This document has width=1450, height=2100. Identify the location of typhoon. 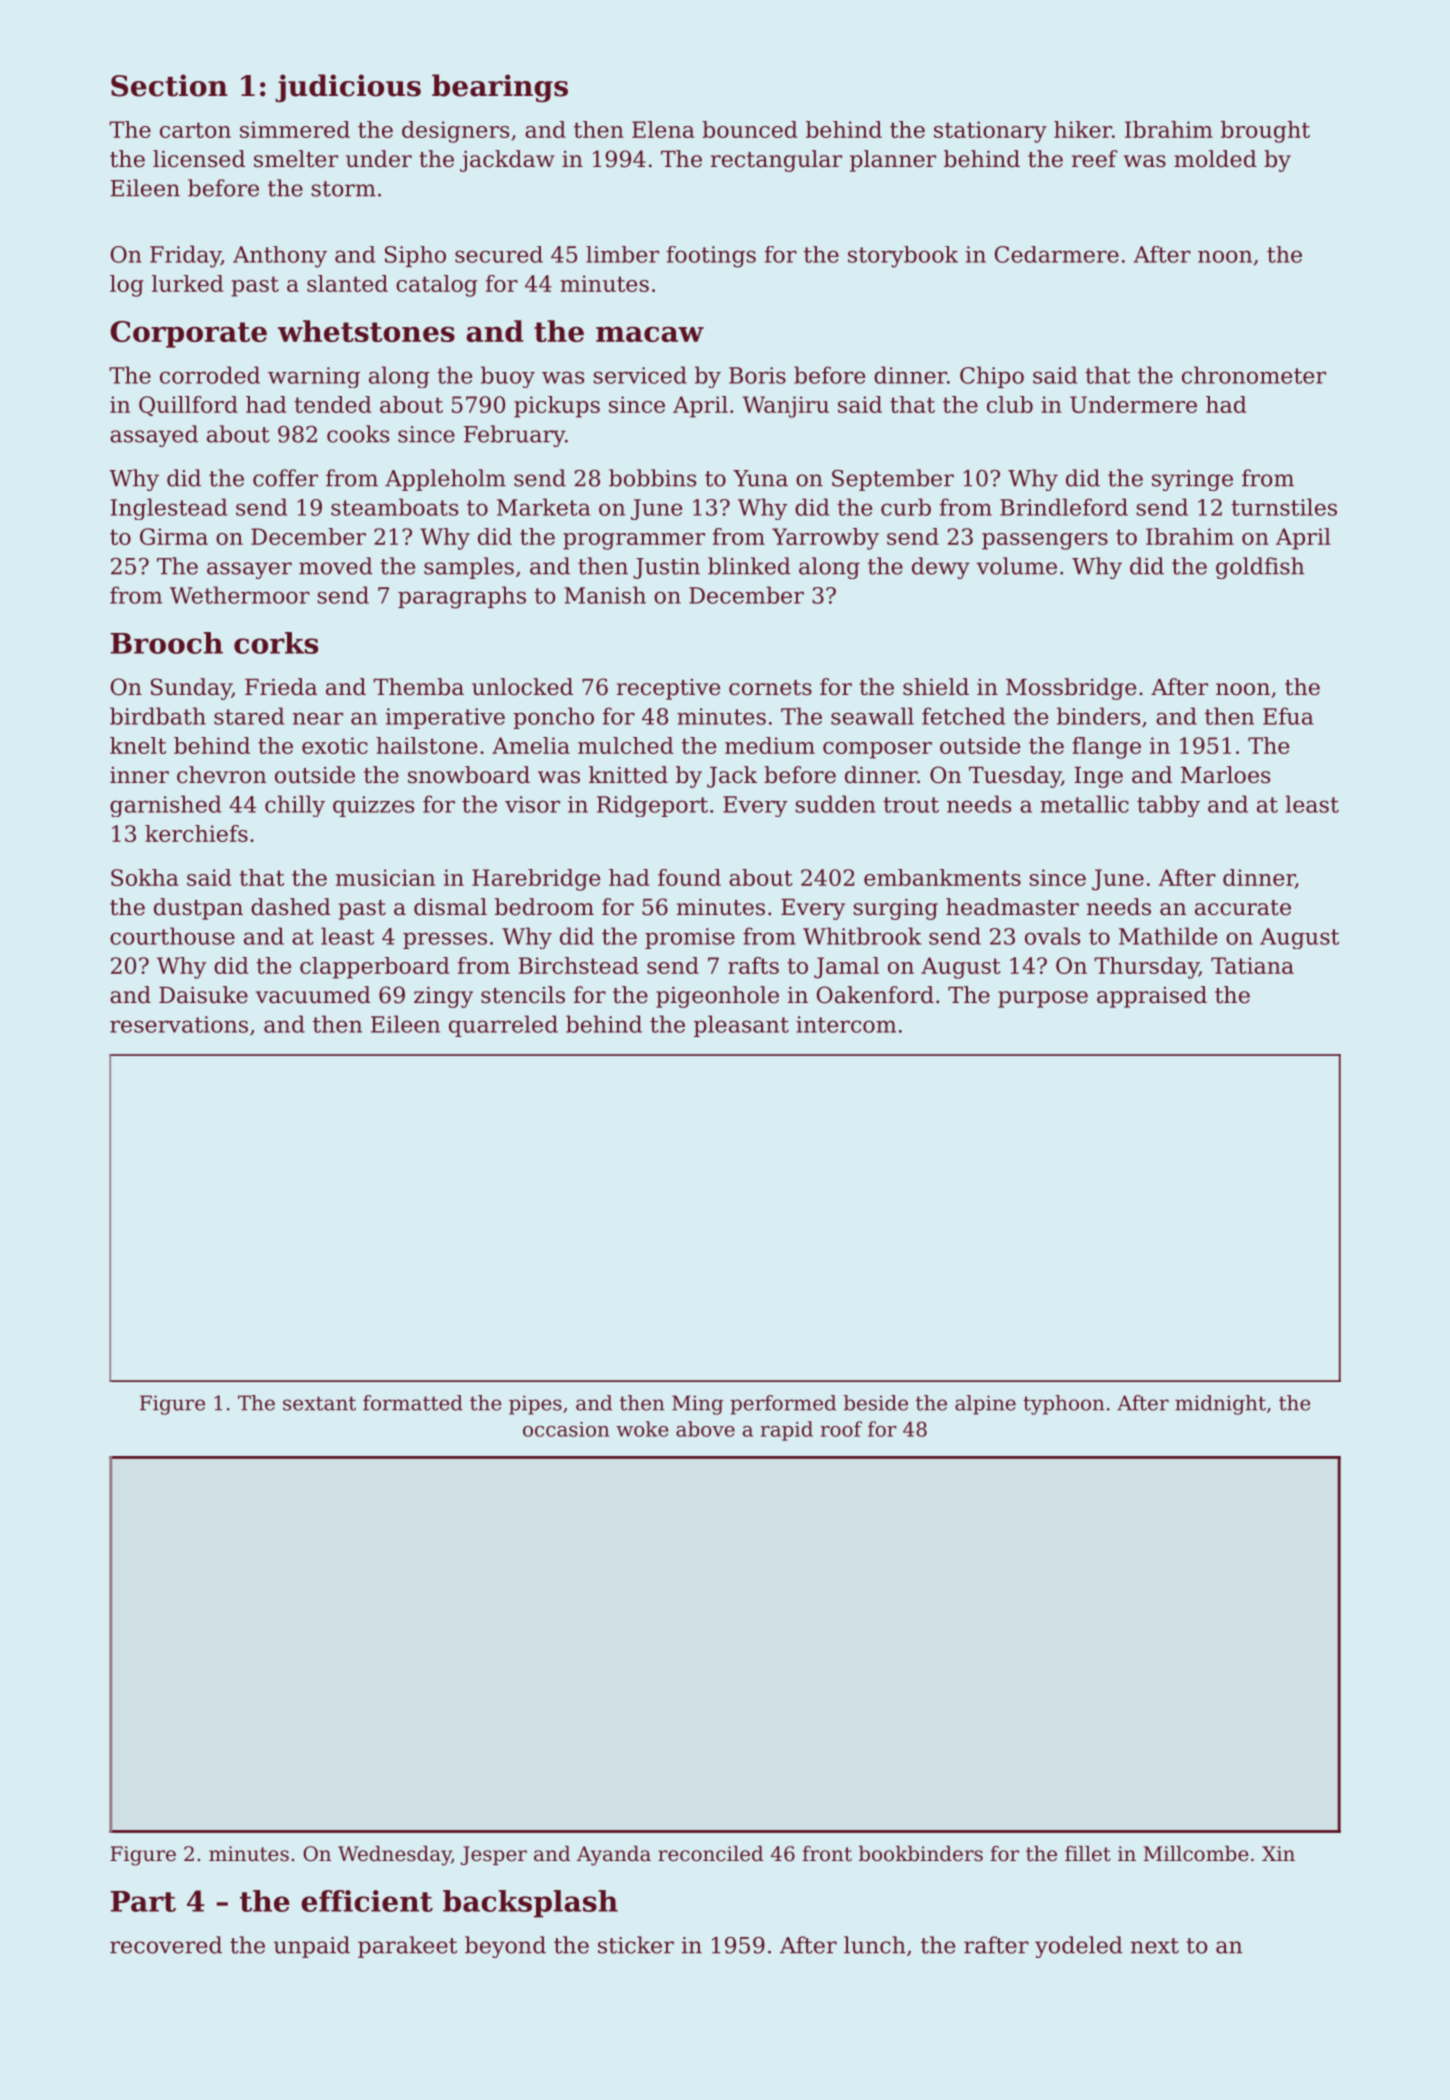
(1064, 1405).
